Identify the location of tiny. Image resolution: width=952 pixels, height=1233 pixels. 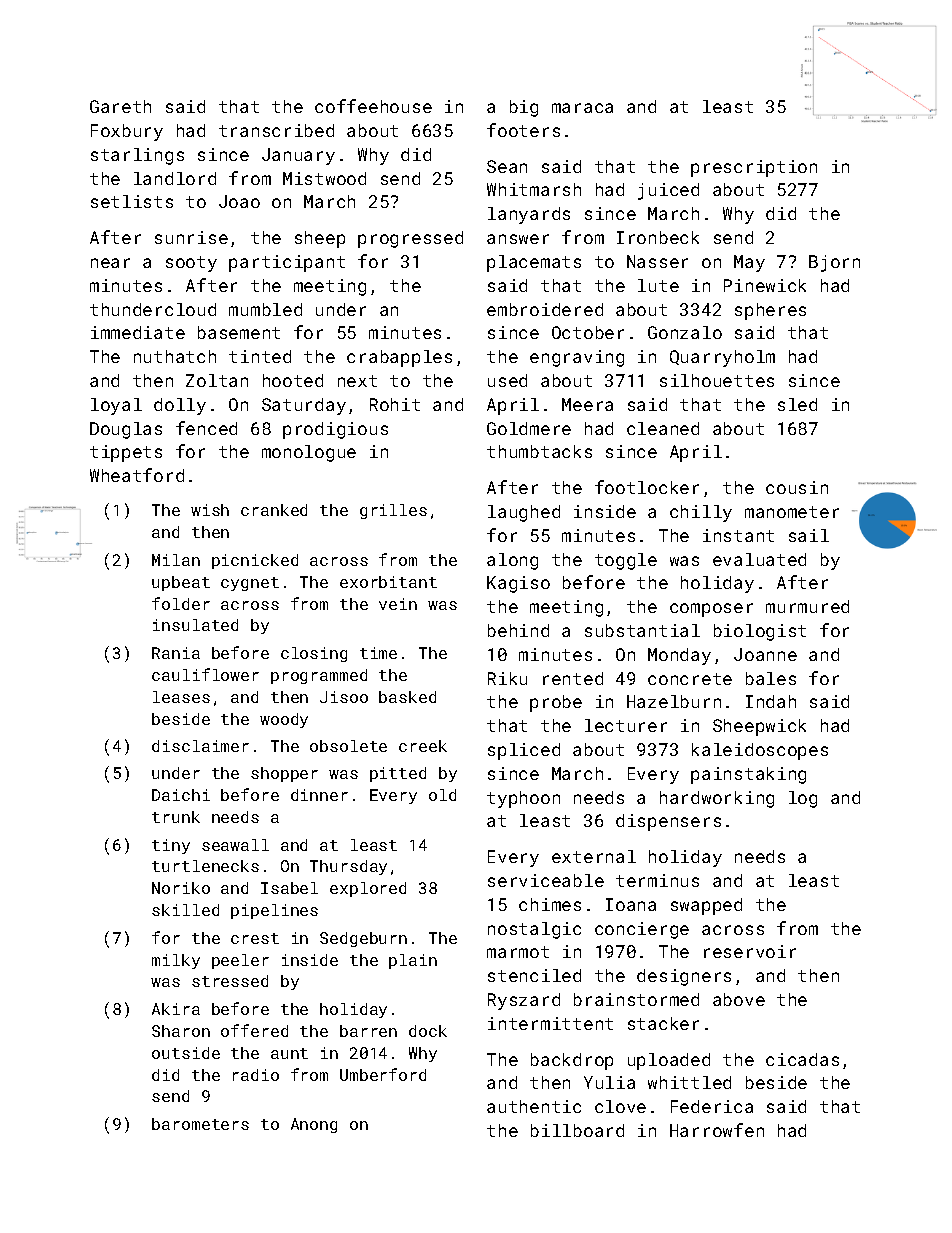
(171, 846).
